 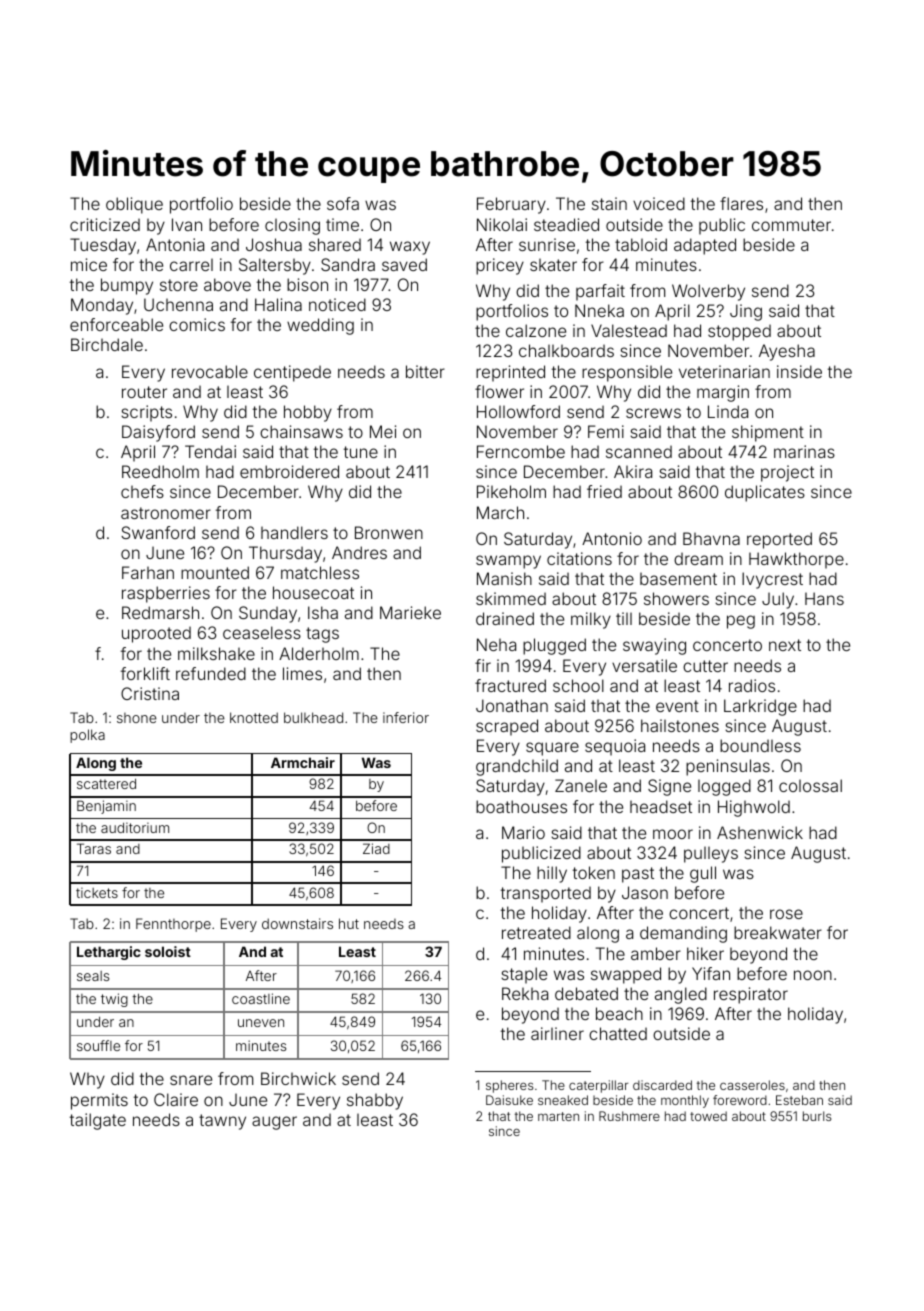 What do you see at coordinates (711, 538) in the page?
I see `Bhavna` at bounding box center [711, 538].
